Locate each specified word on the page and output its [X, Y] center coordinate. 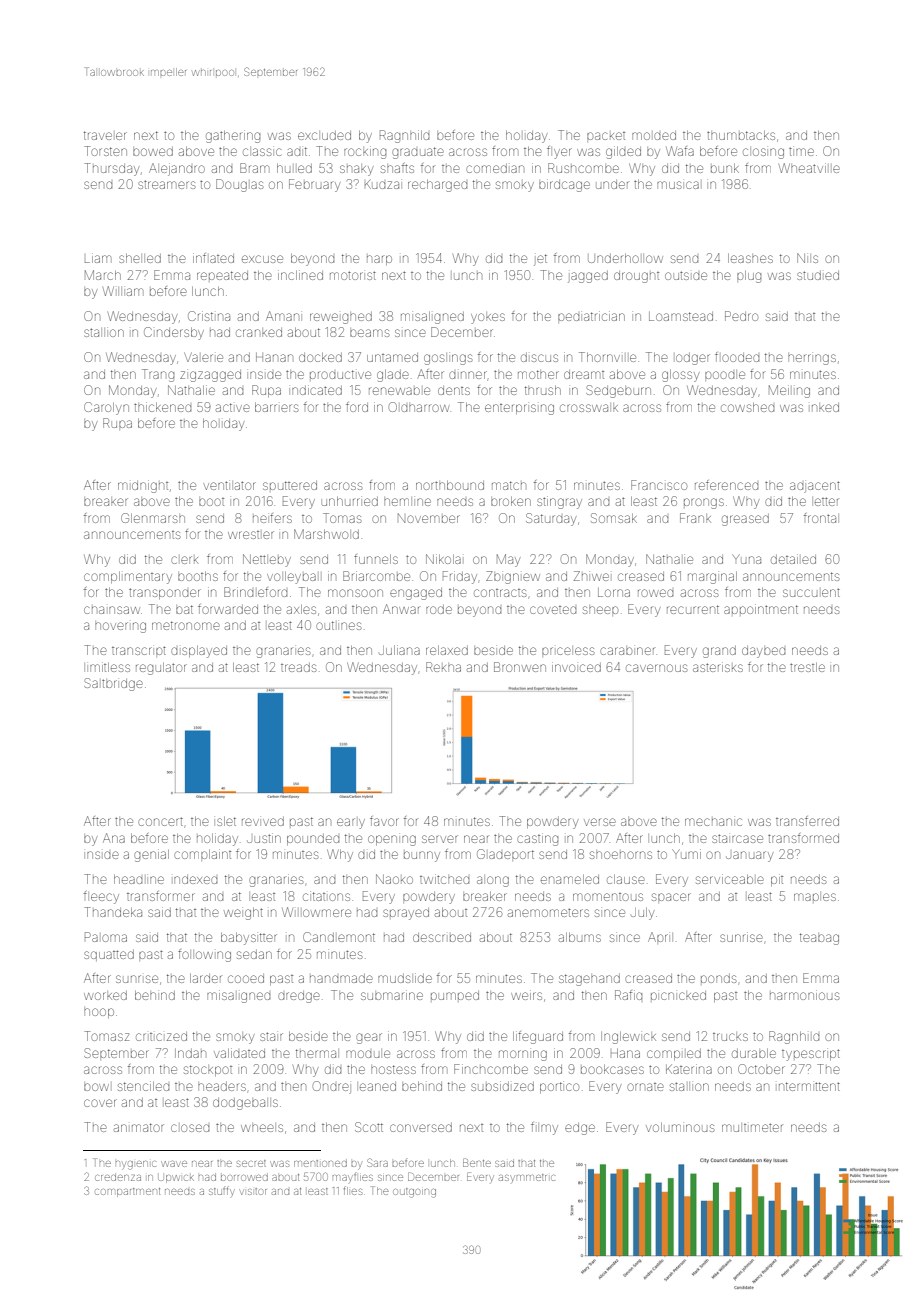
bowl [96, 1087]
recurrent [693, 609]
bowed [153, 151]
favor [384, 821]
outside [686, 275]
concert [160, 821]
